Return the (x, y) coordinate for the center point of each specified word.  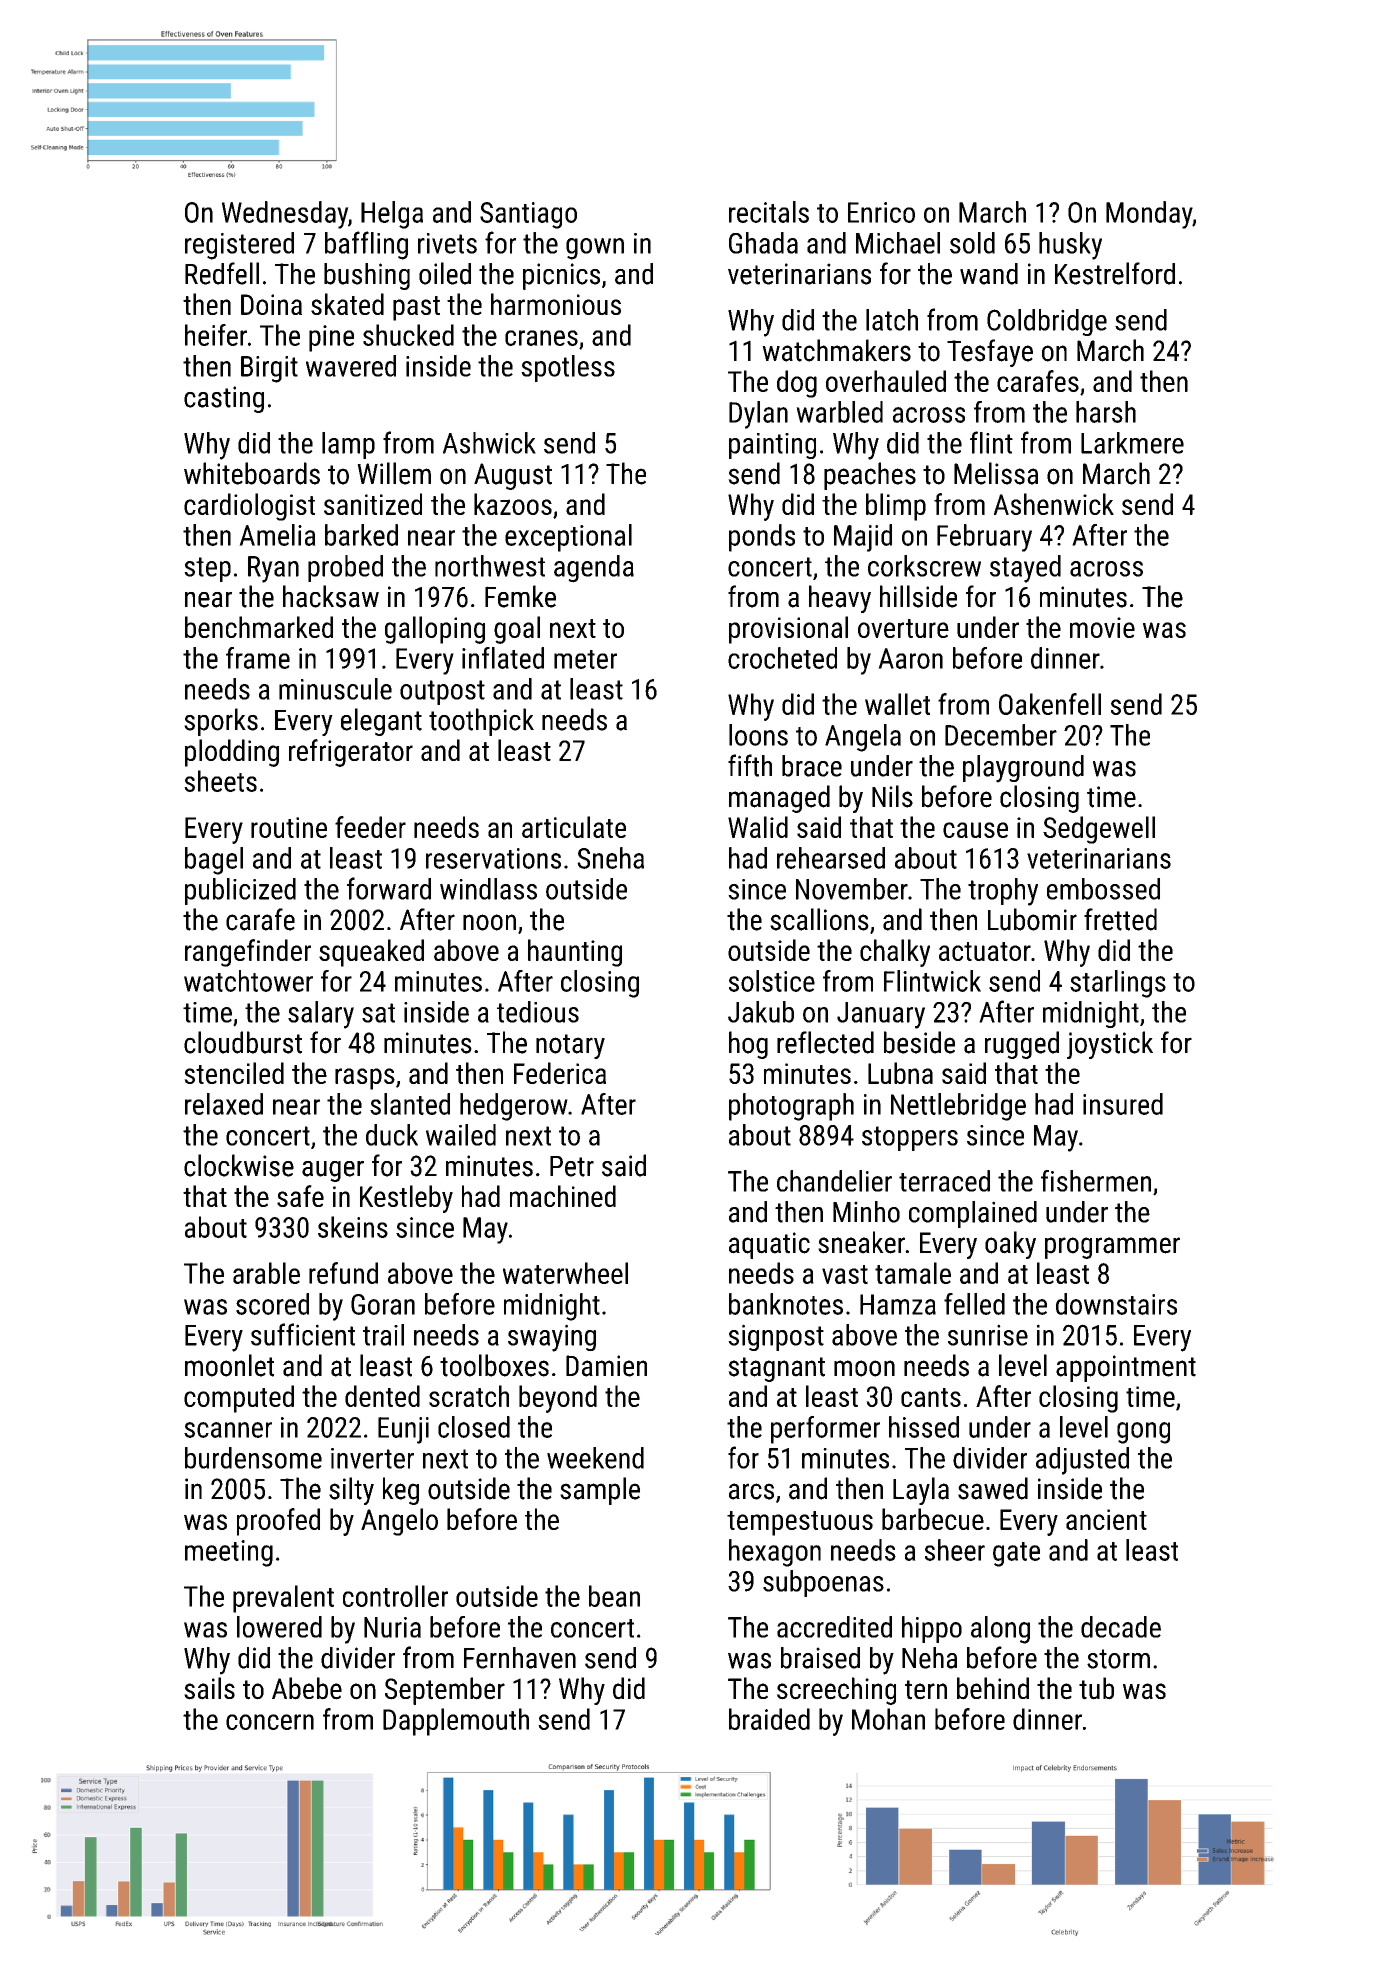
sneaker (861, 1242)
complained (973, 1214)
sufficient (303, 1334)
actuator (985, 951)
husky (1070, 246)
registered (239, 246)
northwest (490, 566)
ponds (762, 538)
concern (270, 1722)
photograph (791, 1107)
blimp (896, 507)
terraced (944, 1181)
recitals (769, 212)
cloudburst (243, 1042)
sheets (220, 781)
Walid (758, 827)
